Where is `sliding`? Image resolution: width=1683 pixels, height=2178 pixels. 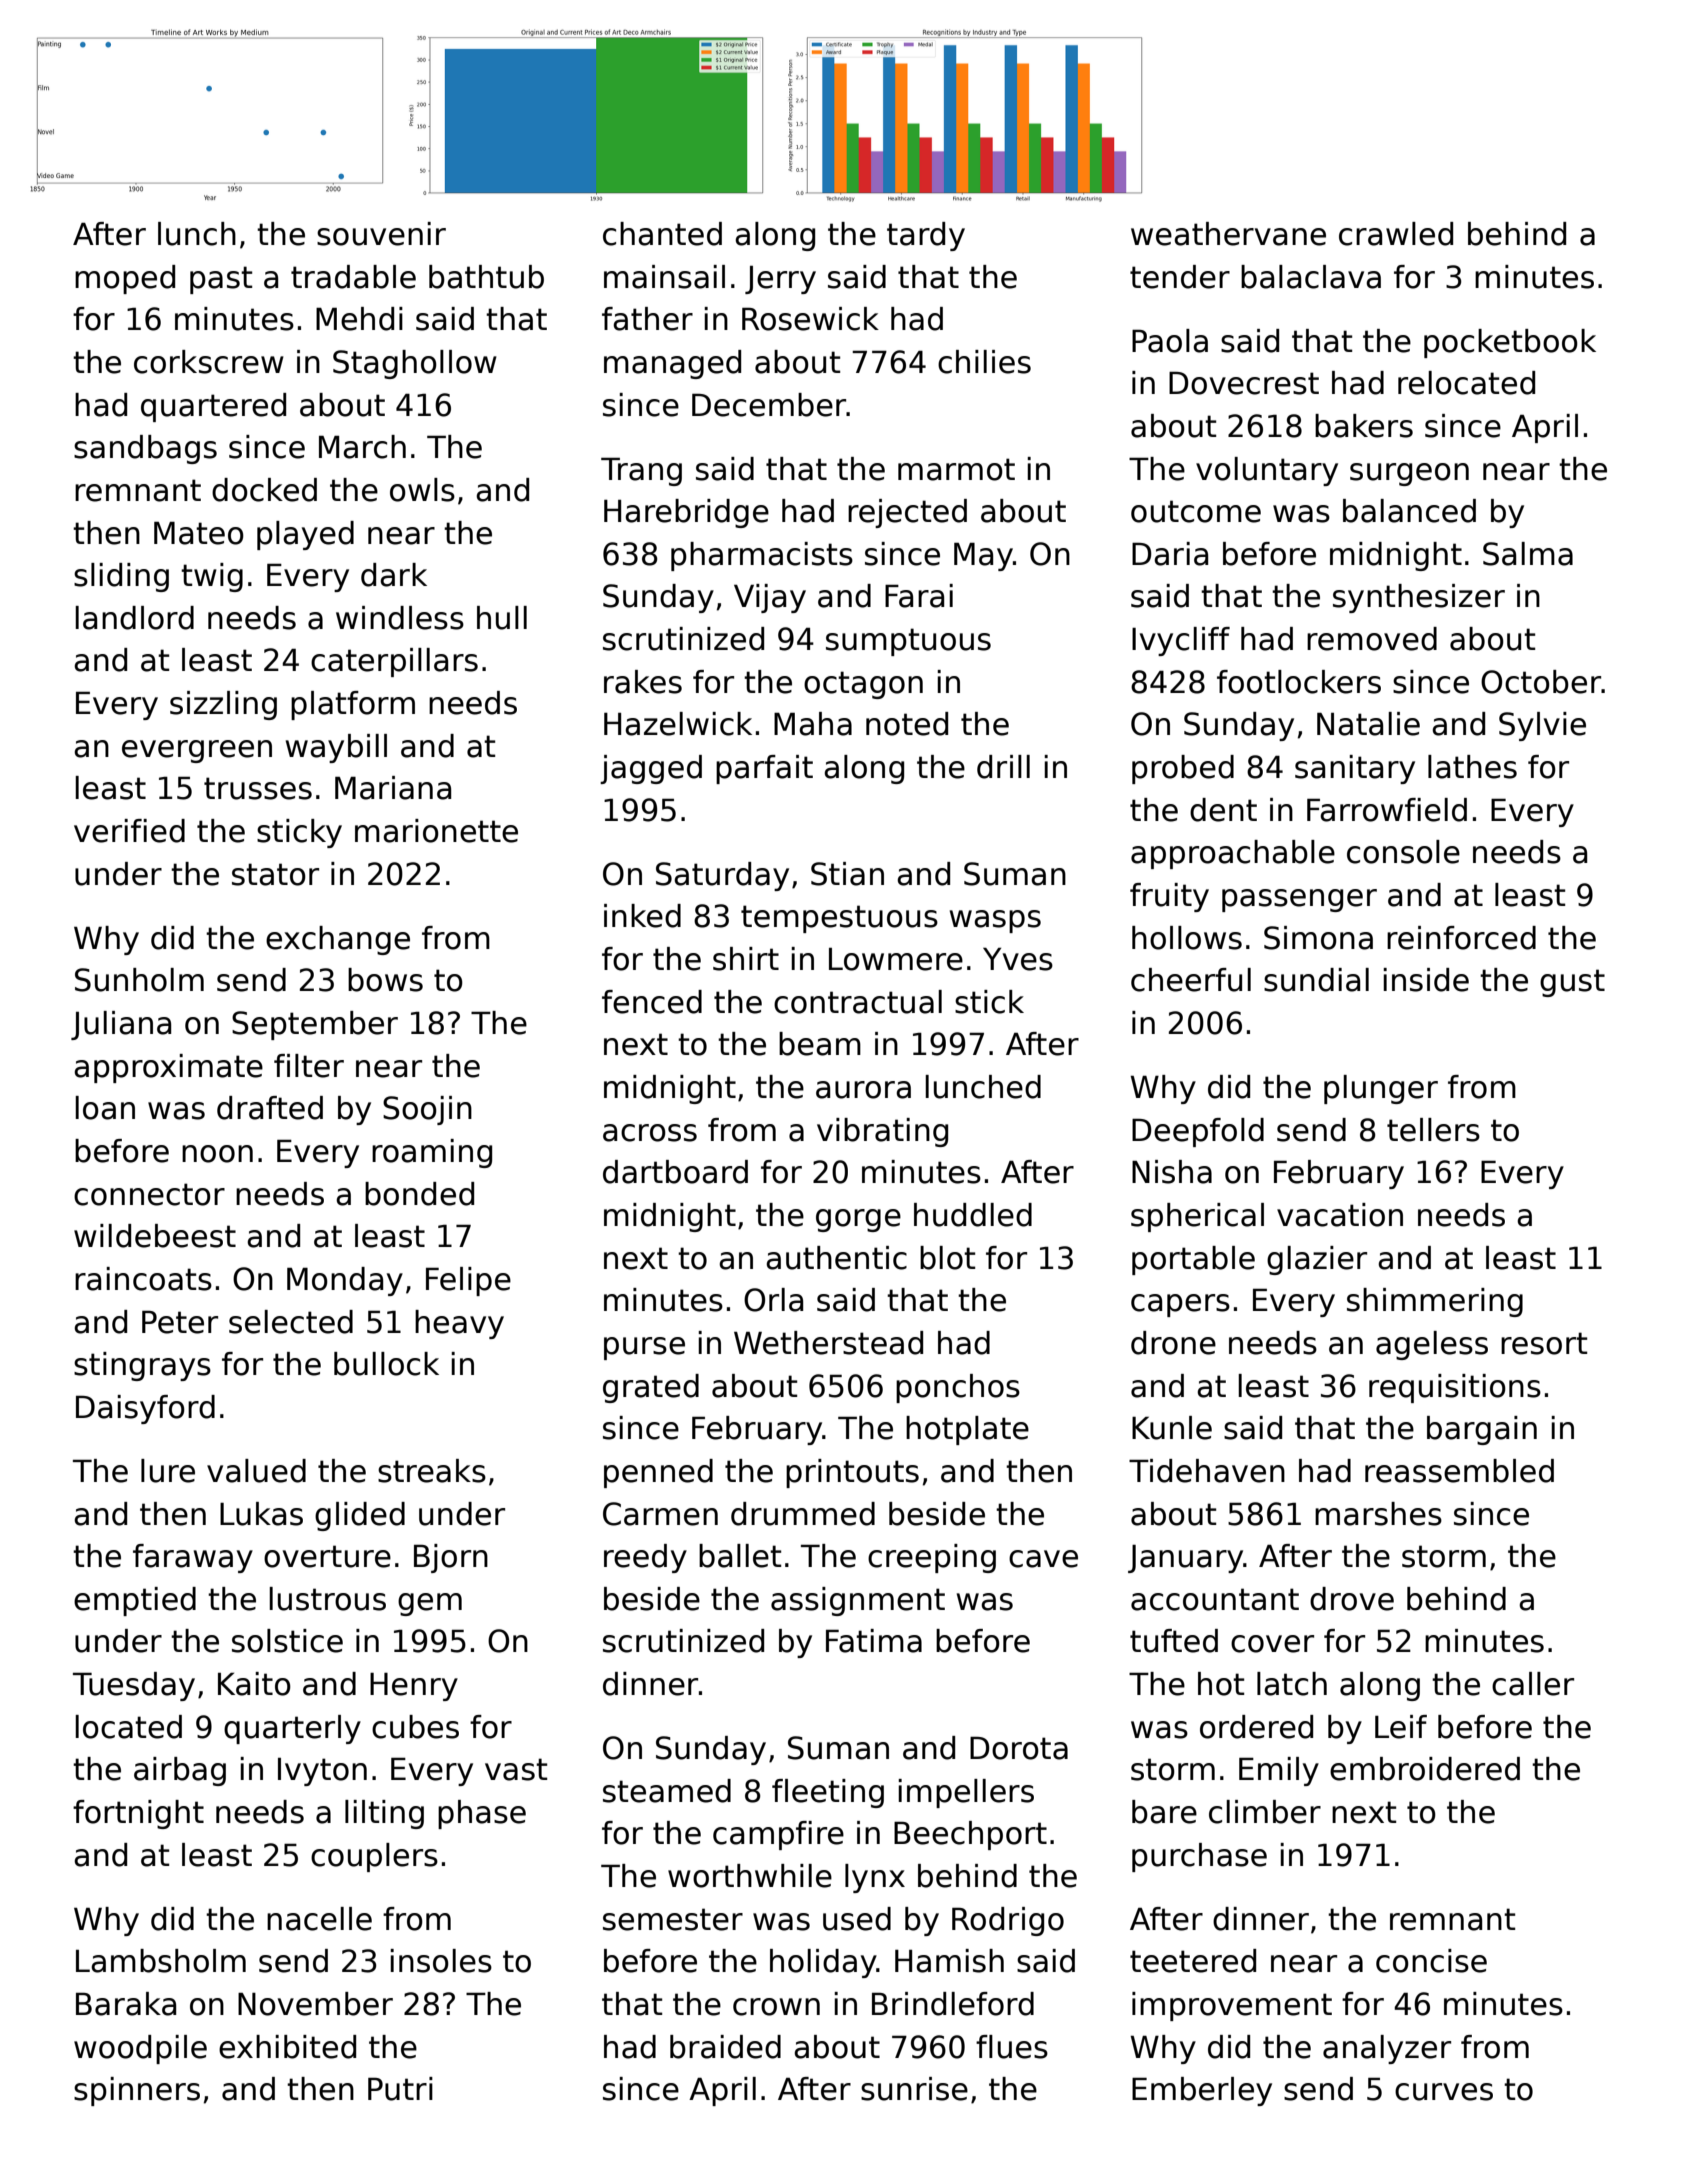
sliding is located at coordinates (121, 577).
